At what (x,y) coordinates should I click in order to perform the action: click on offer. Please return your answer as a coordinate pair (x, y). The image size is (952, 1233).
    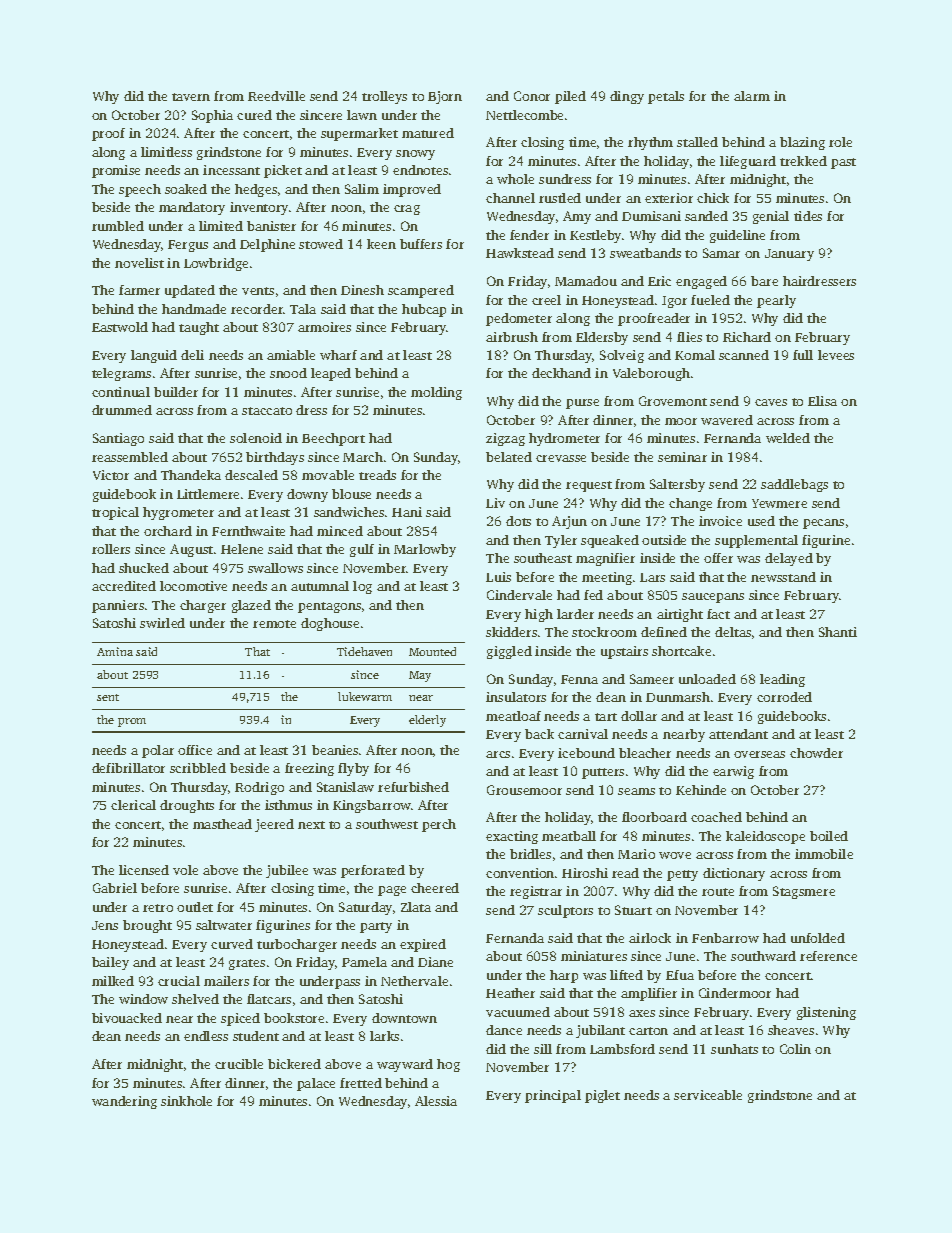
    Looking at the image, I should click on (718, 558).
